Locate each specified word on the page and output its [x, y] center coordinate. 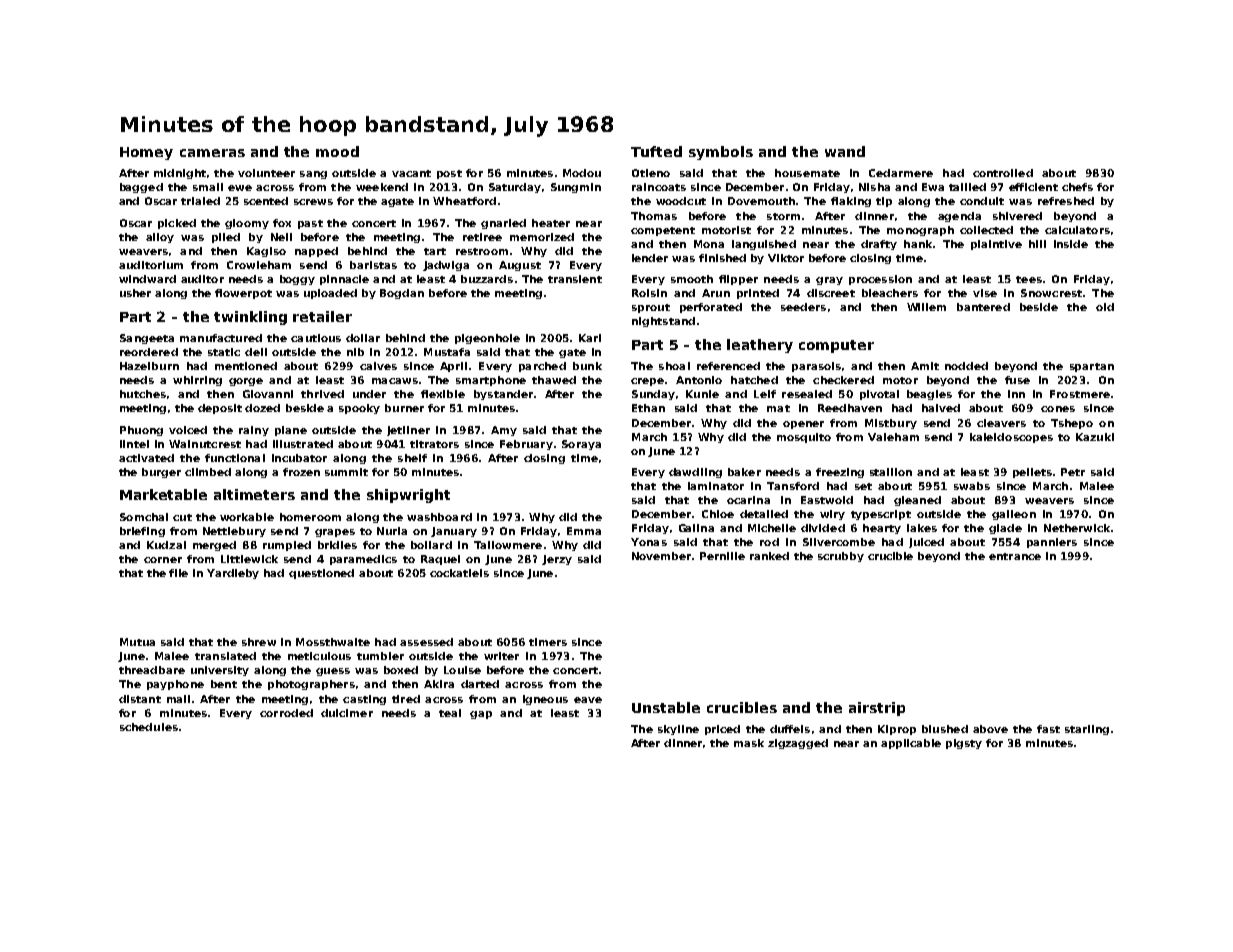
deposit [220, 409]
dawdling [695, 473]
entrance [1015, 556]
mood [337, 151]
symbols [721, 153]
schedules [149, 727]
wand [845, 151]
